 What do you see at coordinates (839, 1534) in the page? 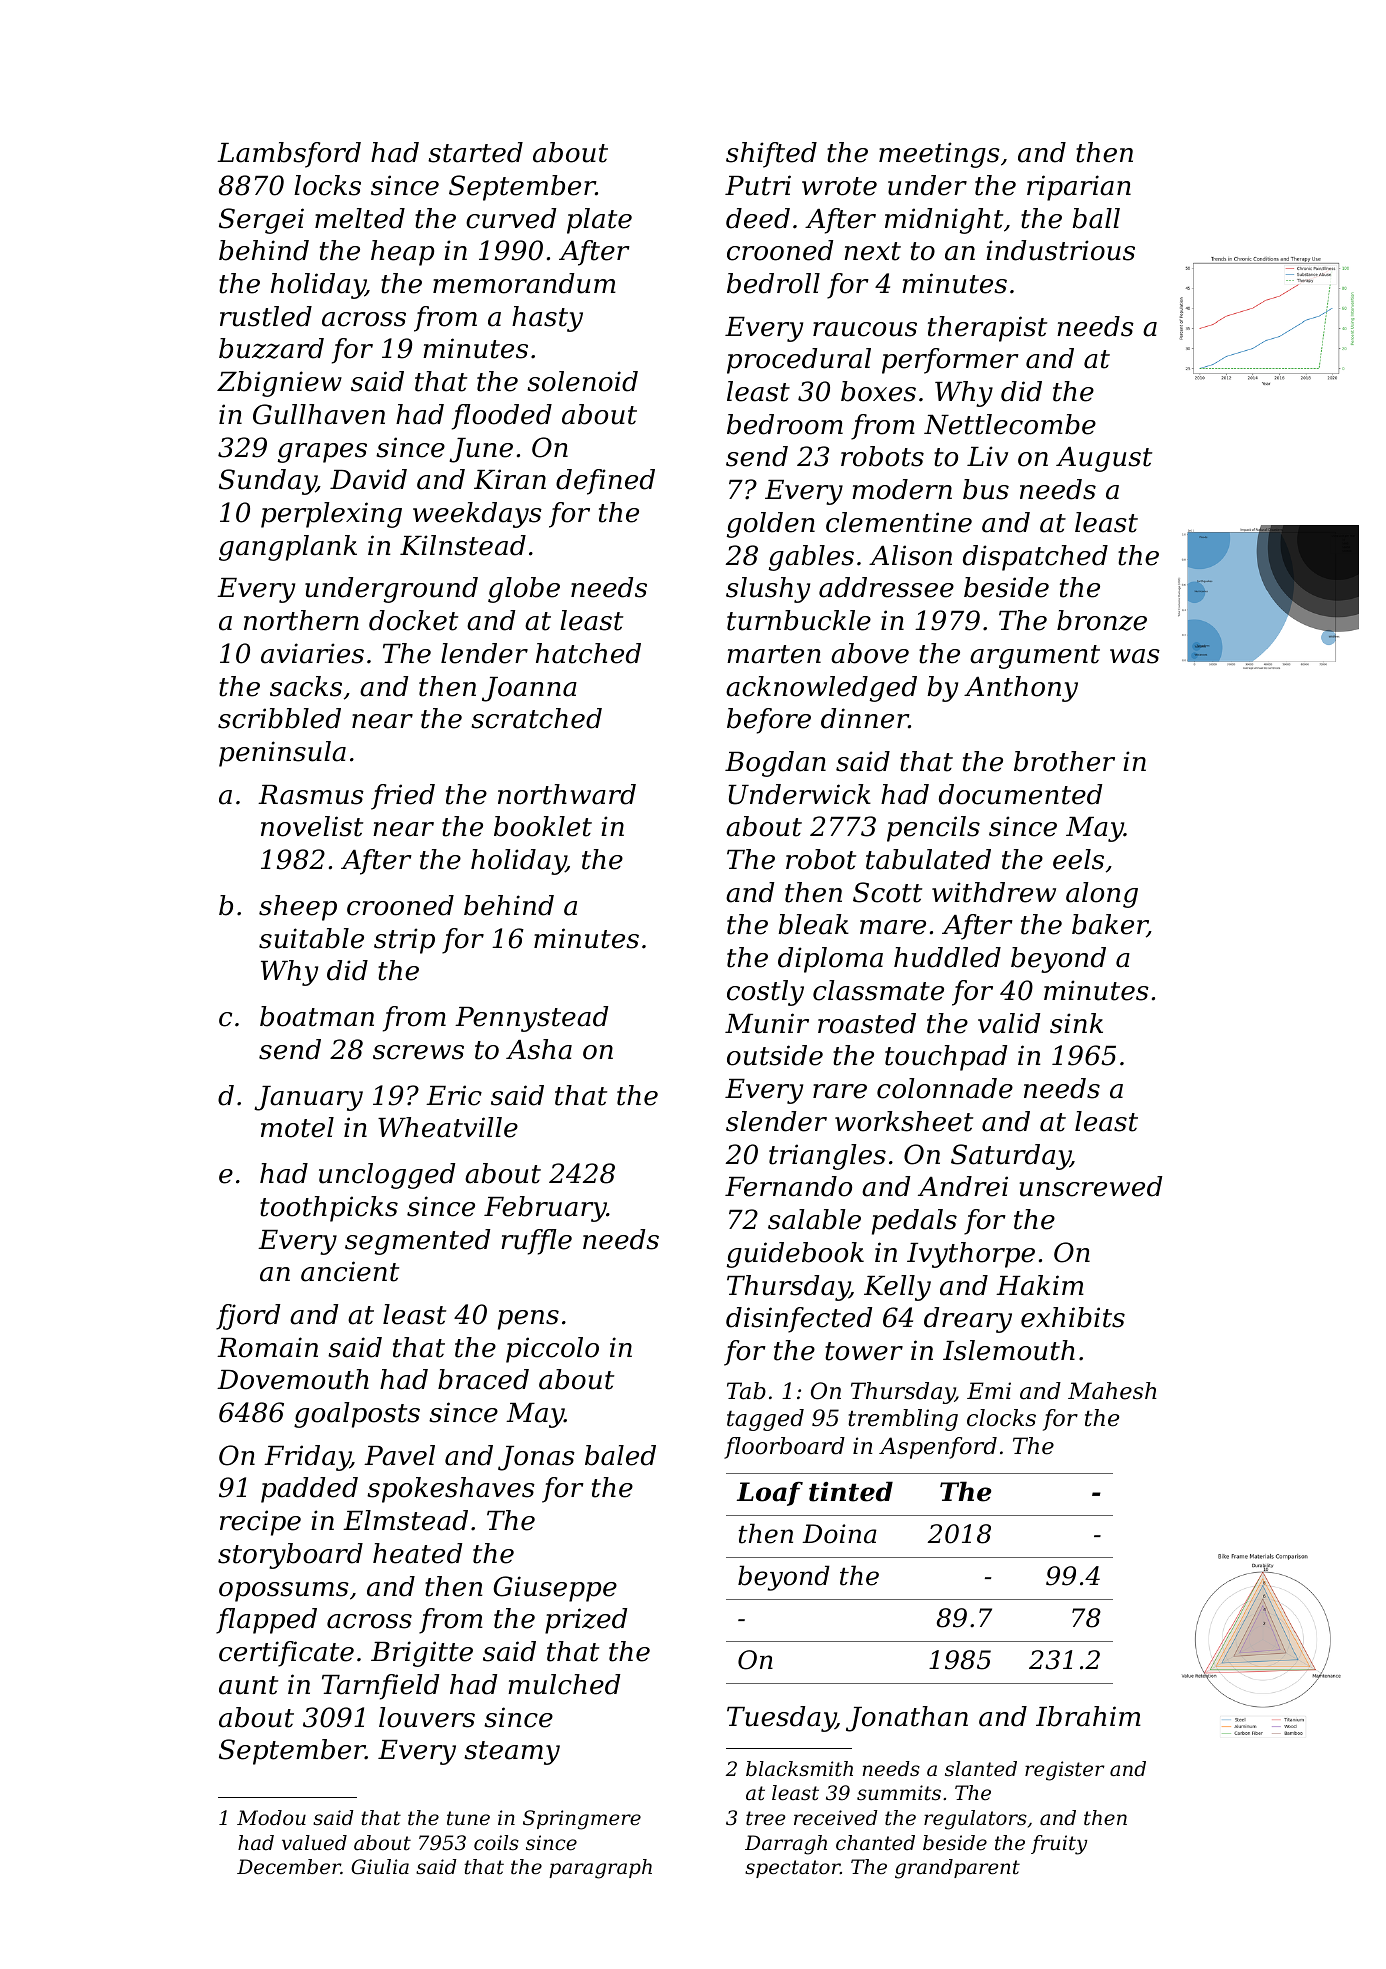
I see `Doina` at bounding box center [839, 1534].
